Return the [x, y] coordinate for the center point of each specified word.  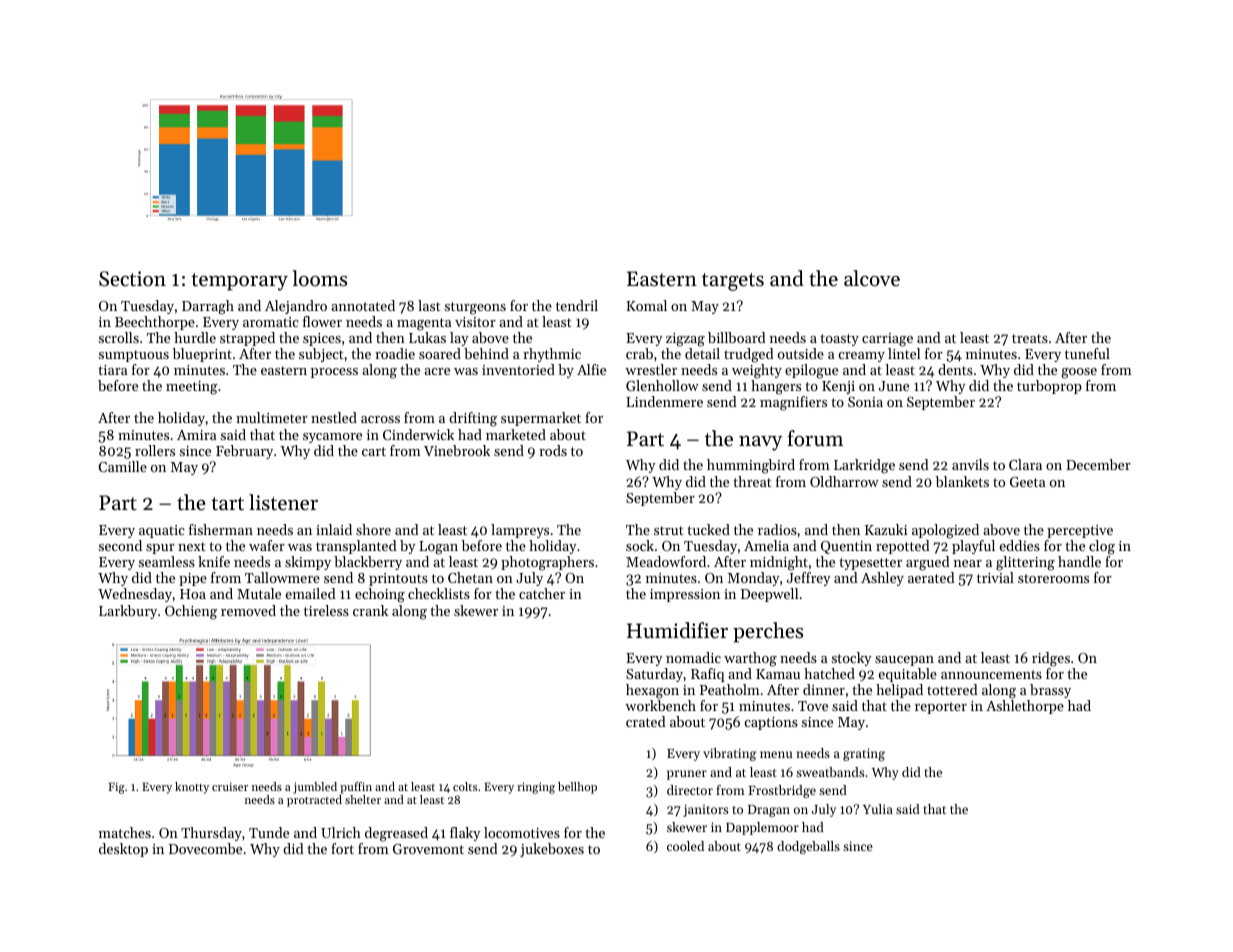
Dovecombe [205, 848]
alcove [872, 278]
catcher [542, 593]
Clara [1025, 464]
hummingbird [751, 466]
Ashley [882, 579]
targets [733, 282]
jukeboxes [552, 850]
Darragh [208, 307]
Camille [123, 466]
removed [248, 610]
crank [370, 610]
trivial [995, 577]
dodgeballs [808, 847]
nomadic [693, 657]
